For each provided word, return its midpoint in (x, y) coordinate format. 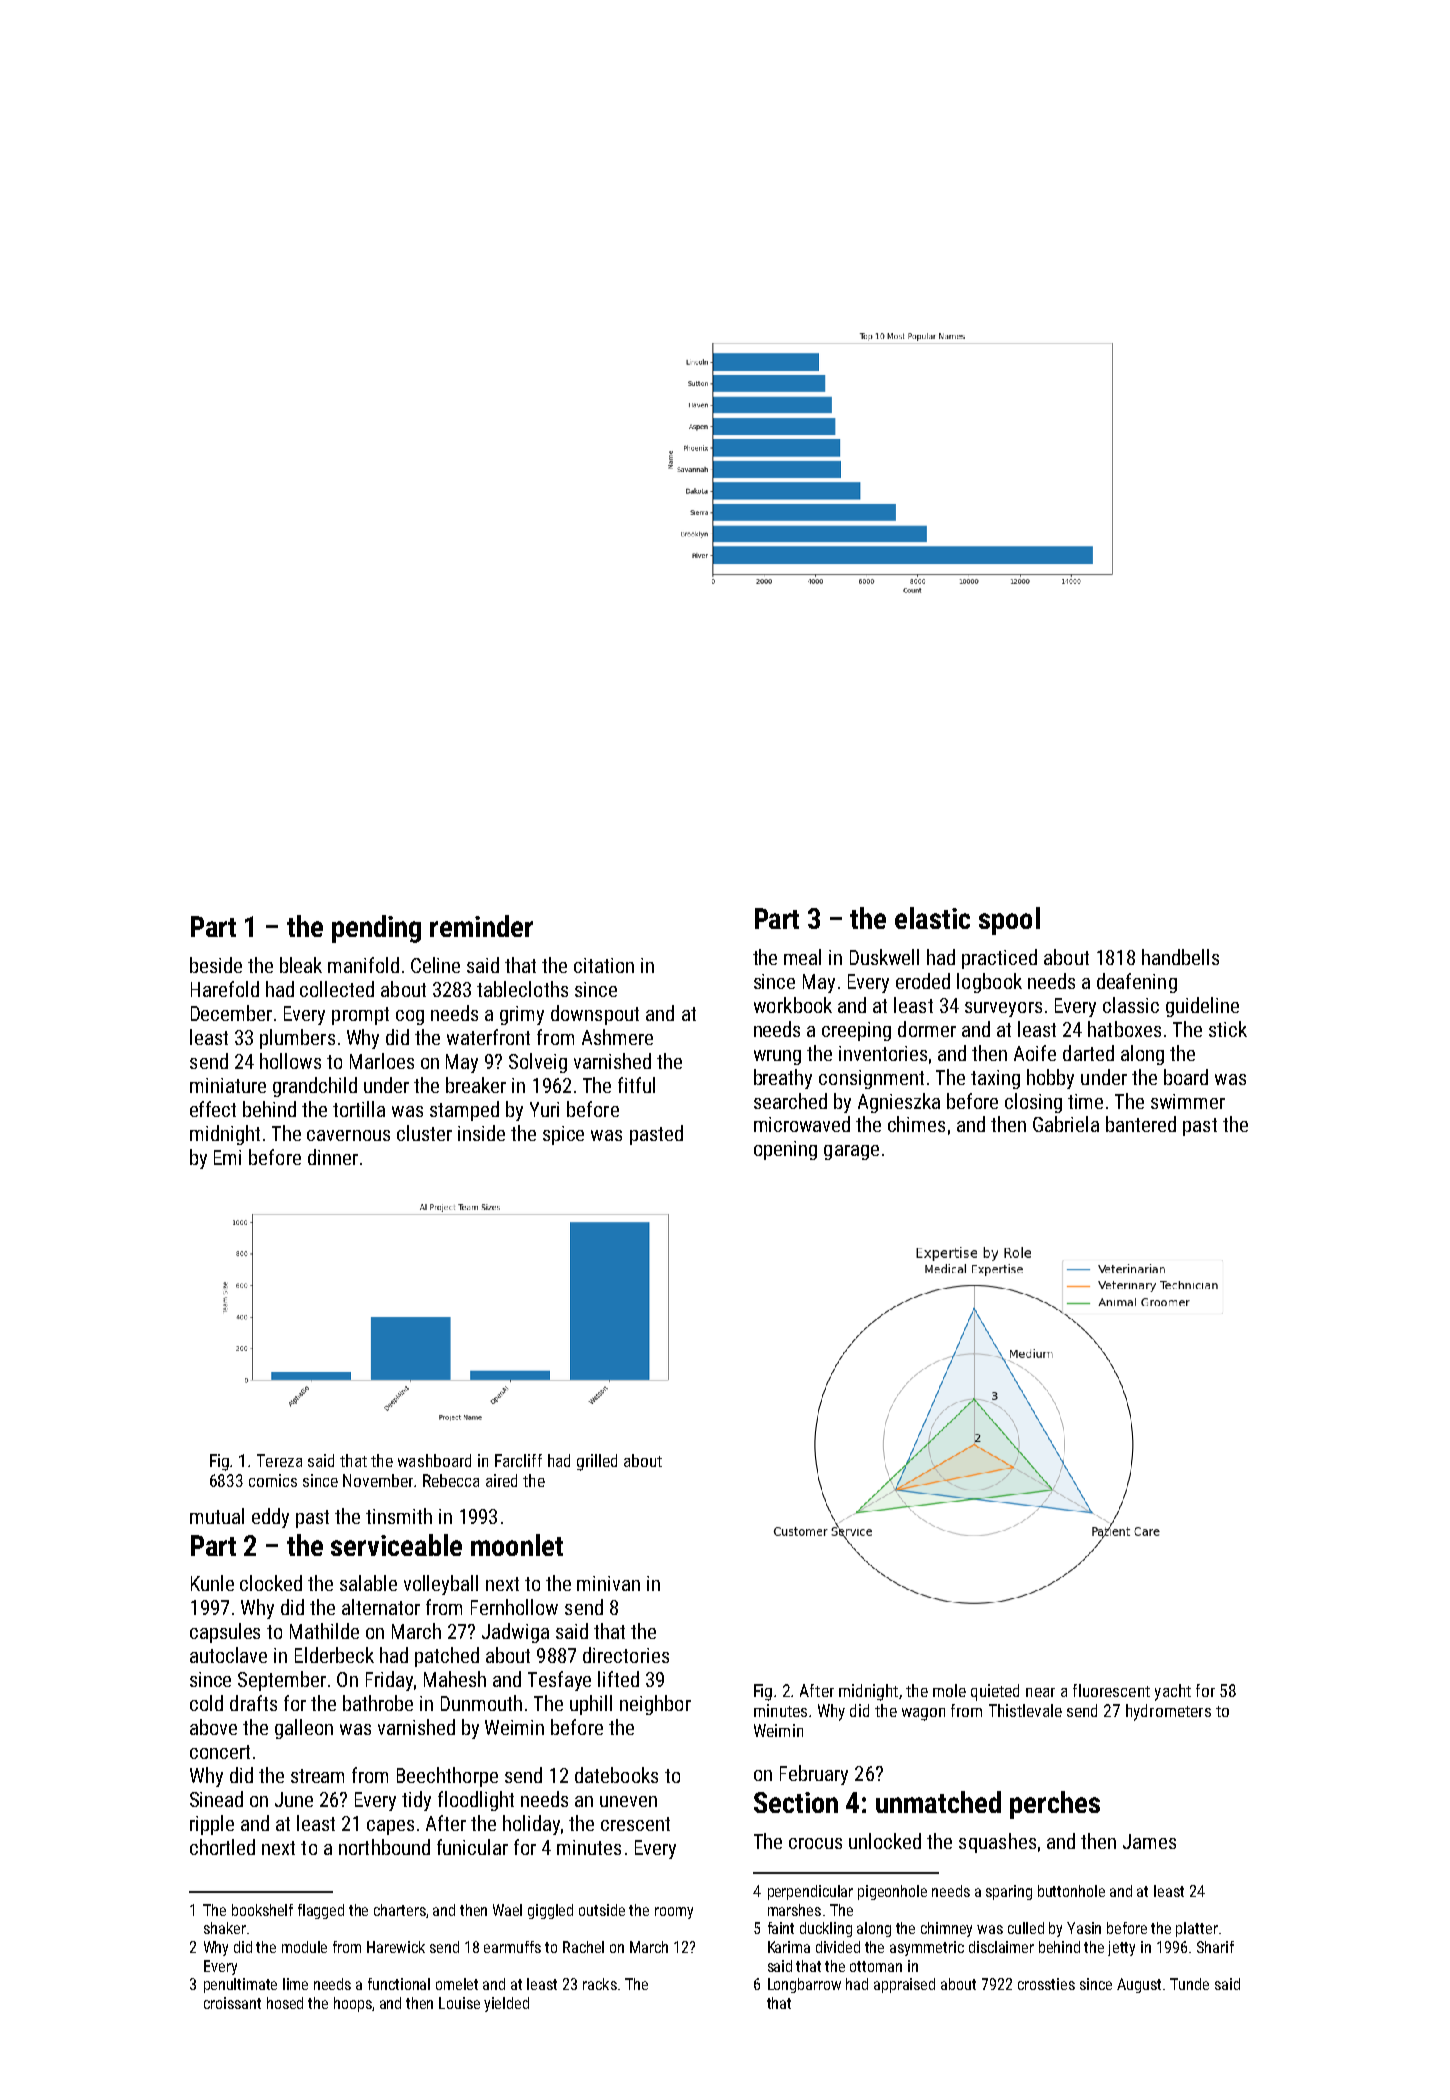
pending (376, 929)
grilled (597, 1462)
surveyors (1003, 1009)
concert (220, 1752)
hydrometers (1168, 1712)
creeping (856, 1031)
